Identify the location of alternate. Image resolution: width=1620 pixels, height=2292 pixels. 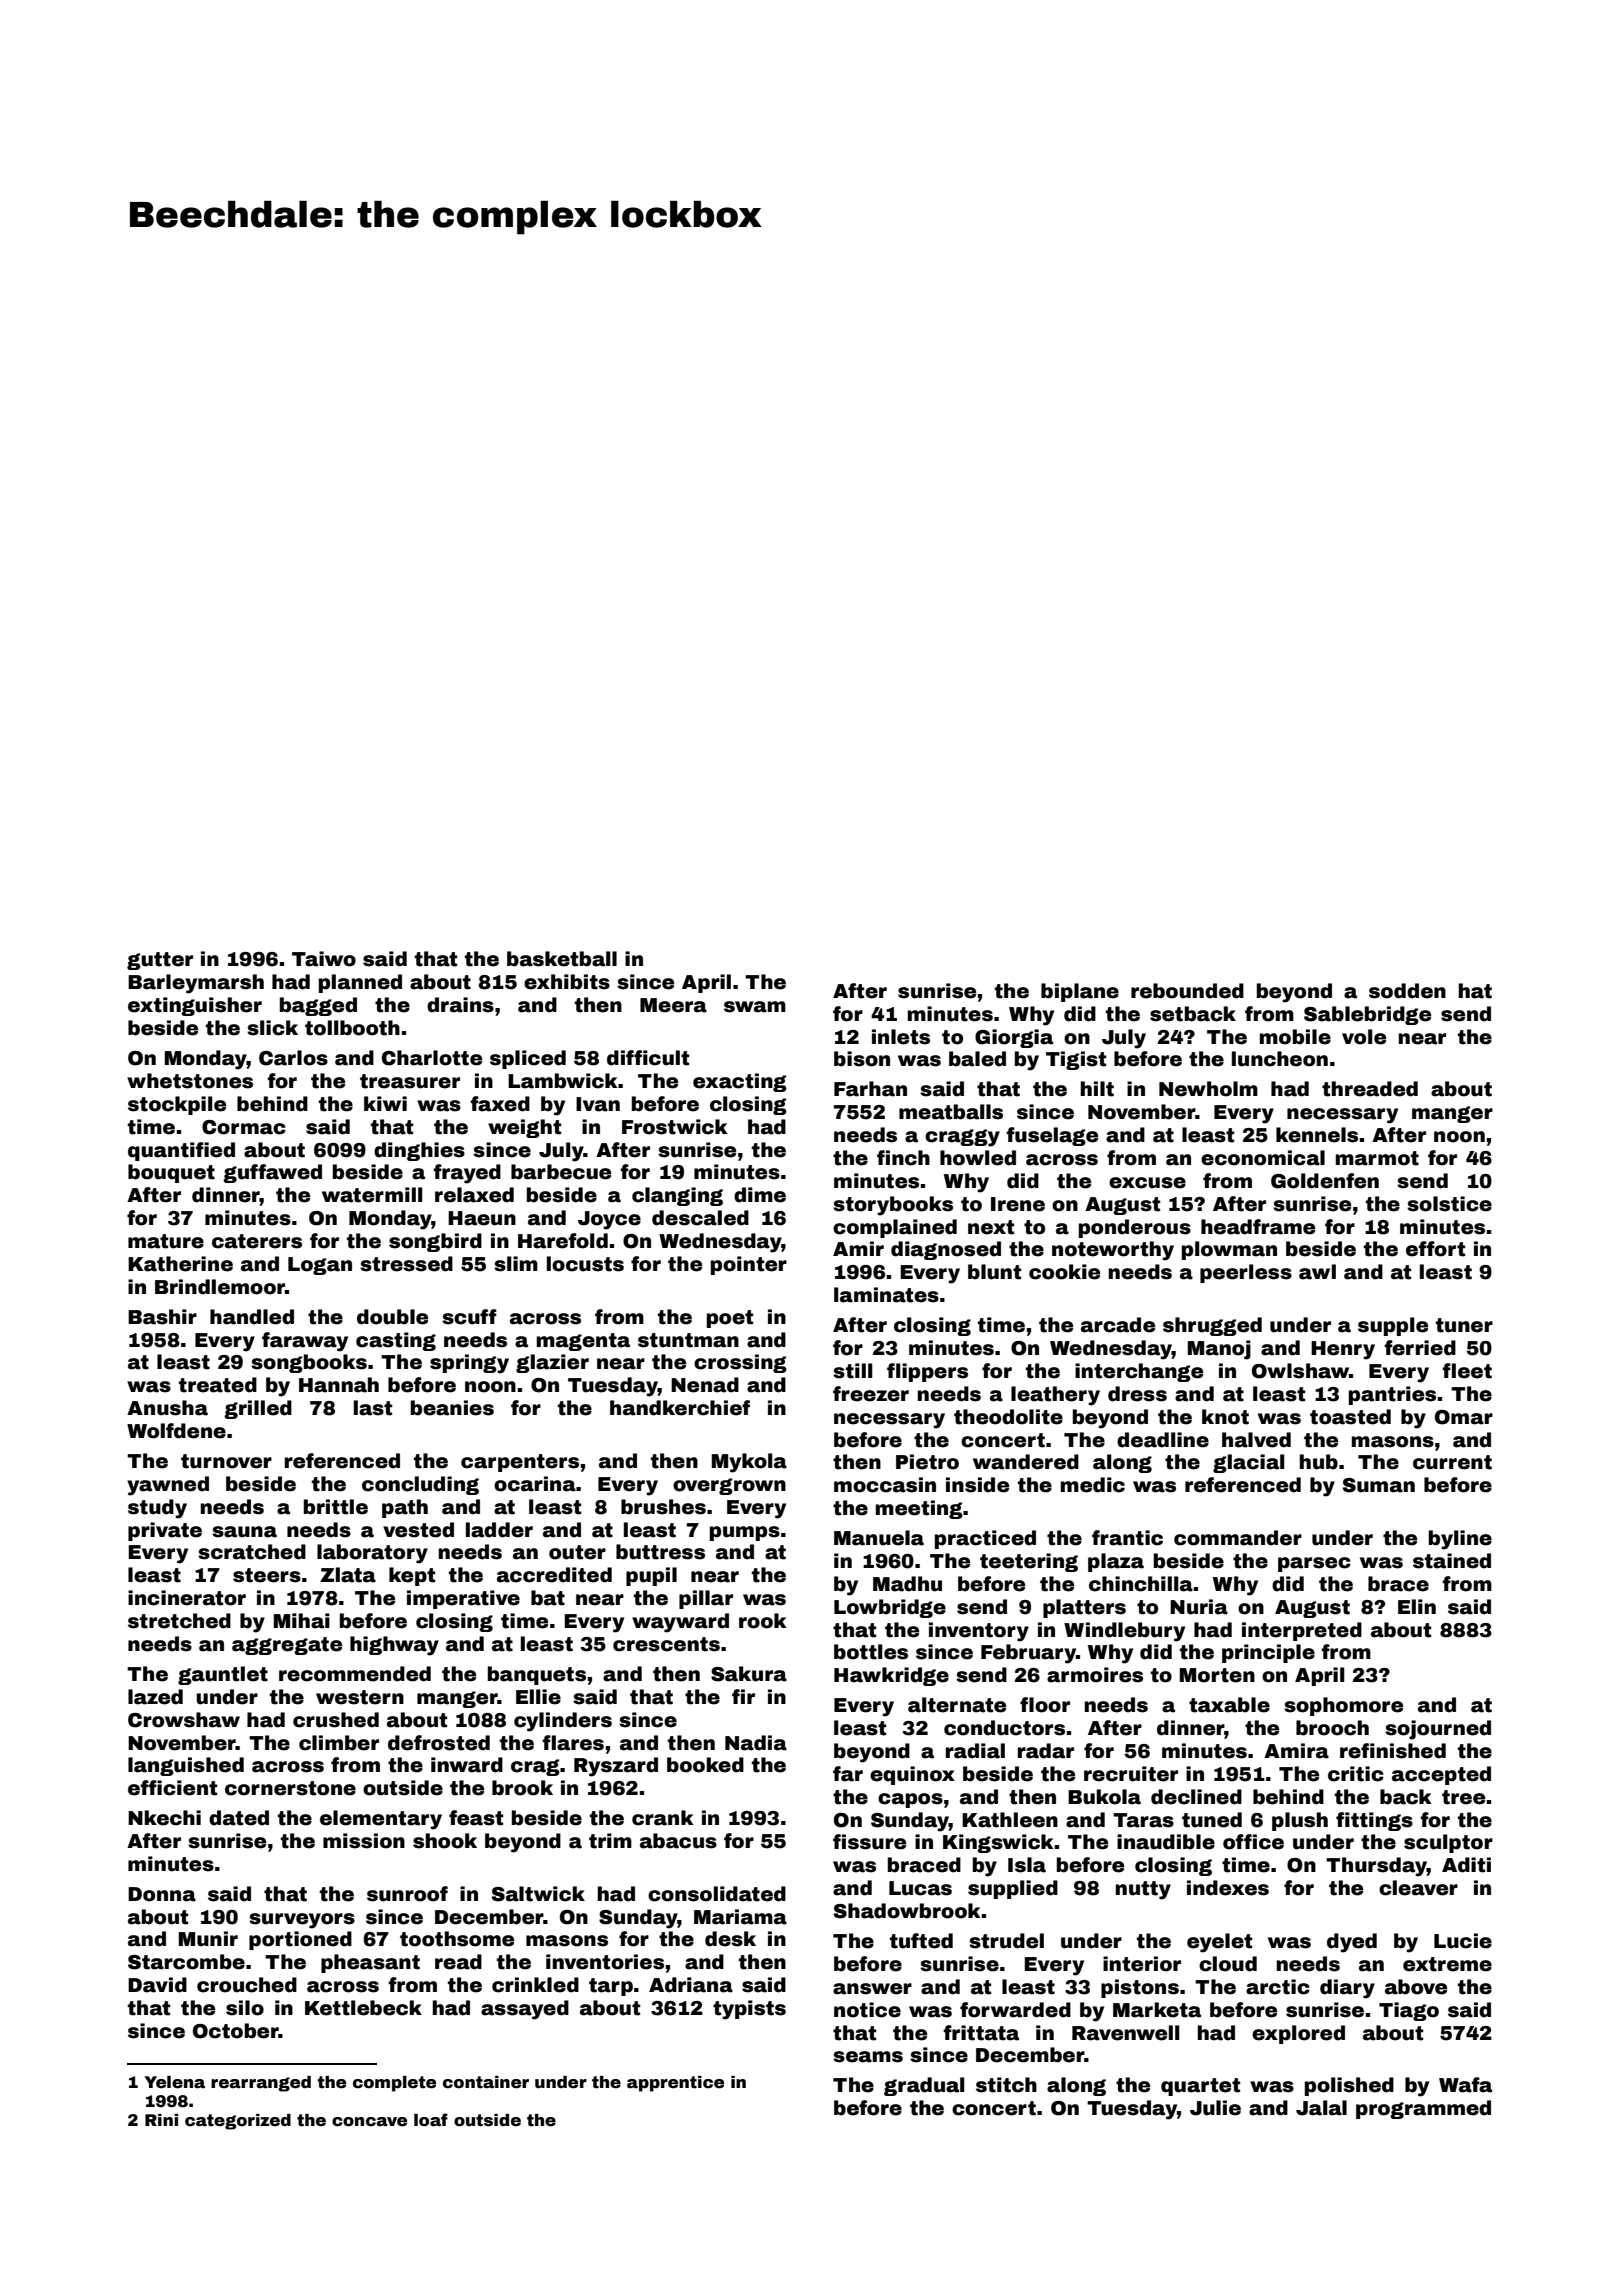
(957, 1705).
